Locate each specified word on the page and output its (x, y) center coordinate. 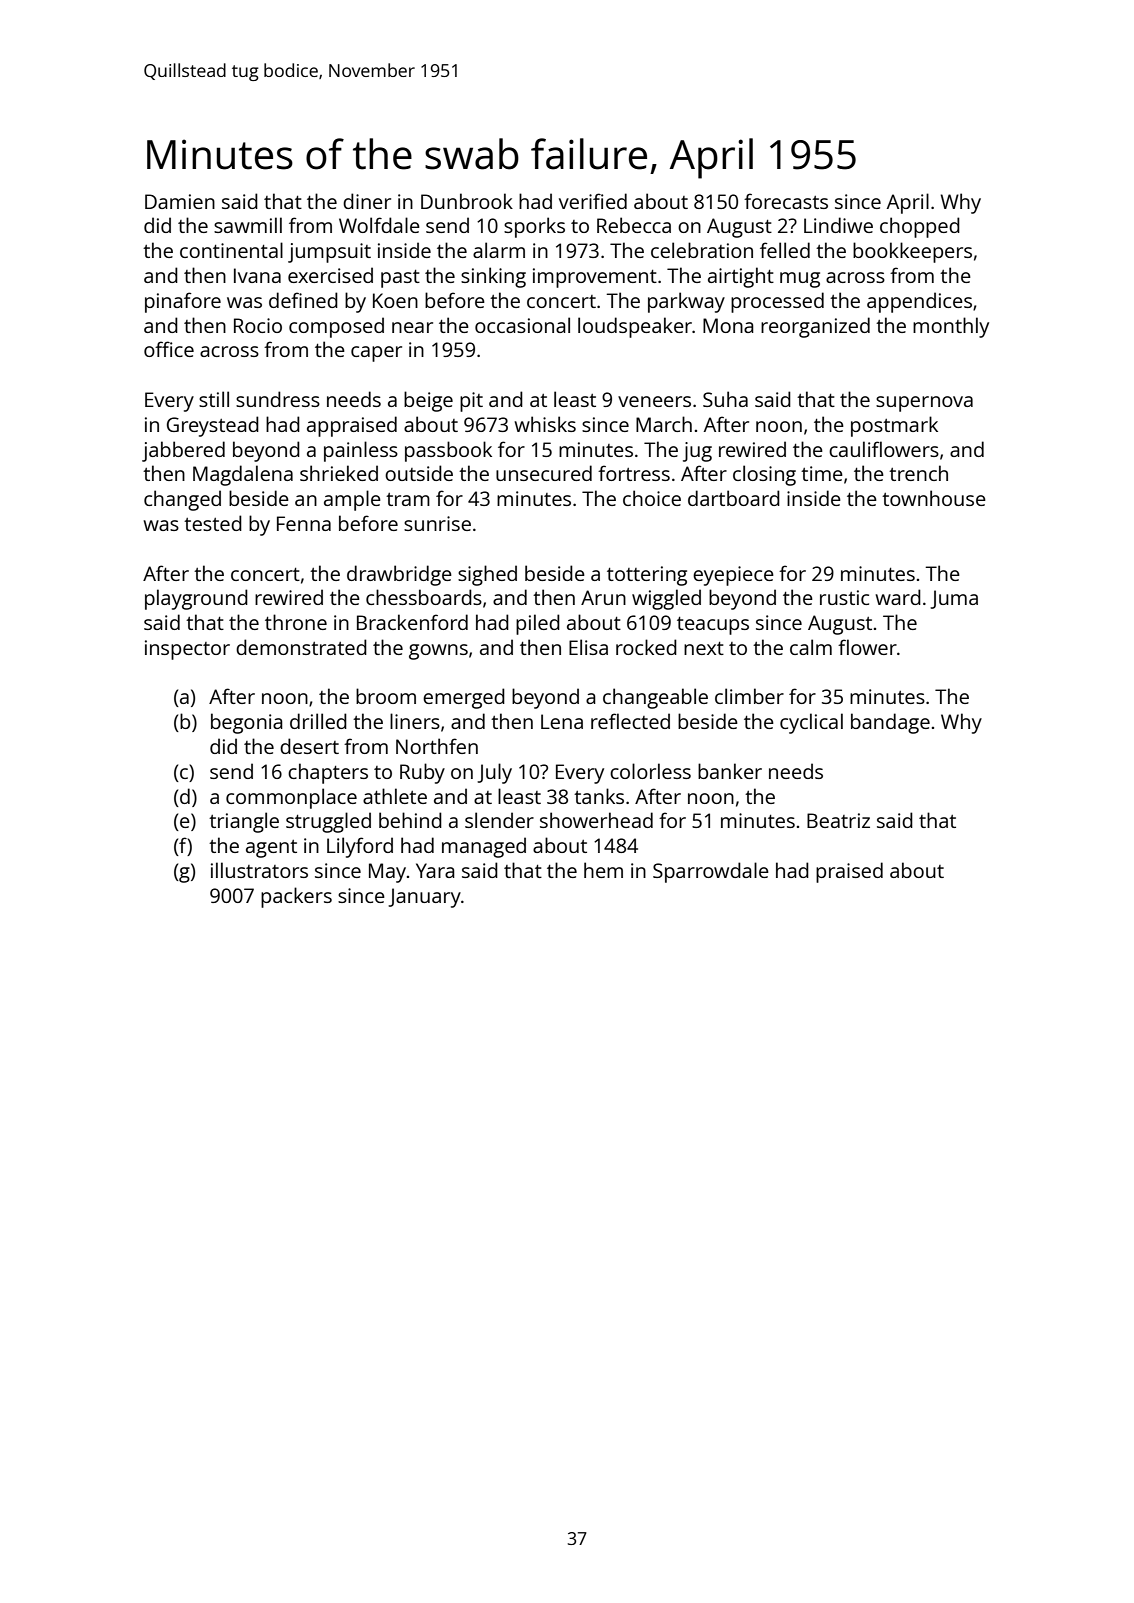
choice (652, 498)
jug (697, 452)
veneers (654, 401)
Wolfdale (379, 225)
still (214, 399)
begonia (247, 723)
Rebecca (634, 225)
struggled (328, 822)
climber (749, 696)
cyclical (811, 723)
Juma (954, 599)
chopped (920, 227)
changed (182, 500)
